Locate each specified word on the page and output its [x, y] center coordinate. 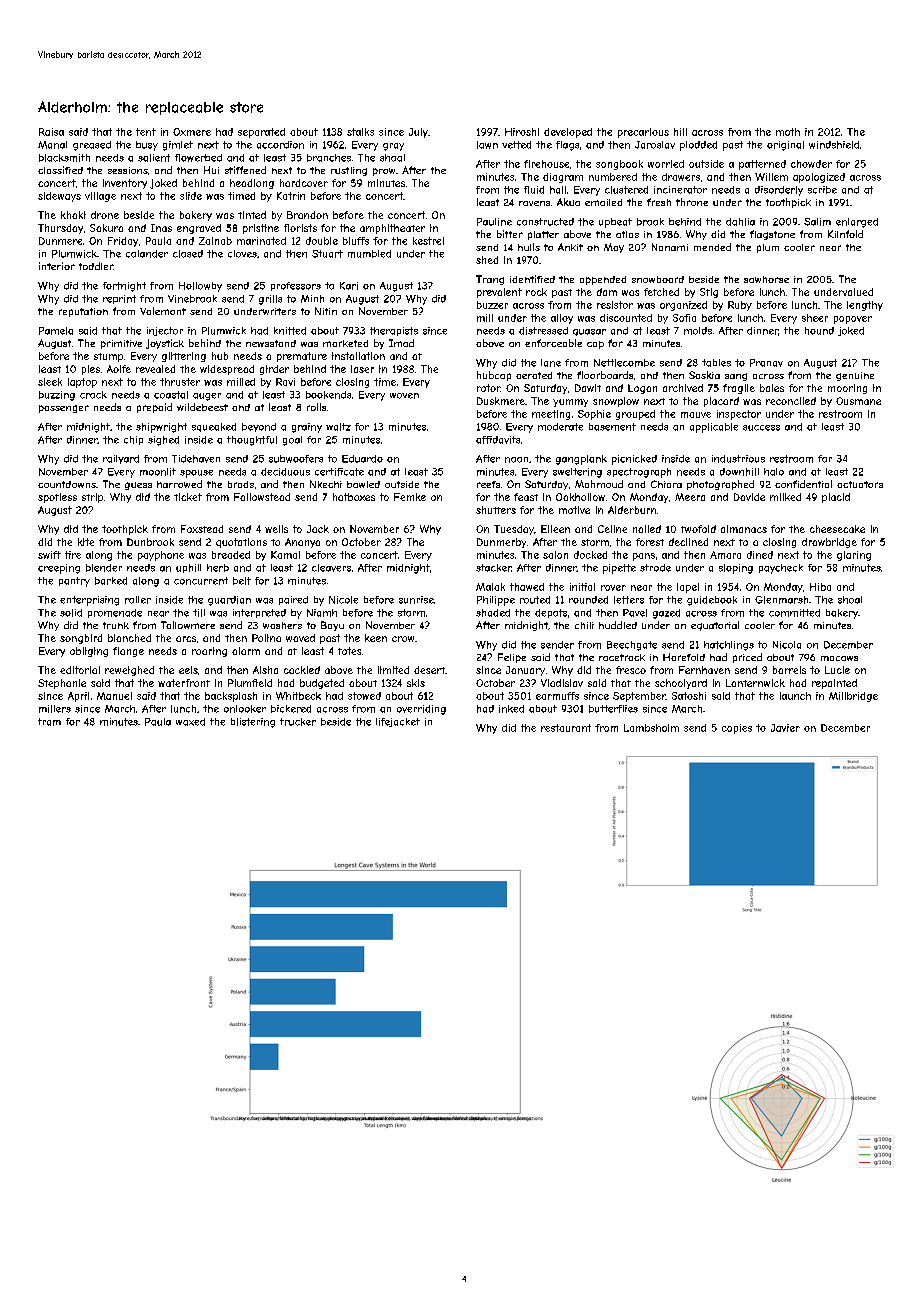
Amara [725, 555]
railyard [121, 459]
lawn [487, 145]
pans [644, 557]
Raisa [51, 132]
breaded [231, 555]
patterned [762, 165]
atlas [627, 234]
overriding [421, 710]
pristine [261, 229]
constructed [545, 222]
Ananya [302, 543]
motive [574, 510]
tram [49, 722]
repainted [834, 684]
